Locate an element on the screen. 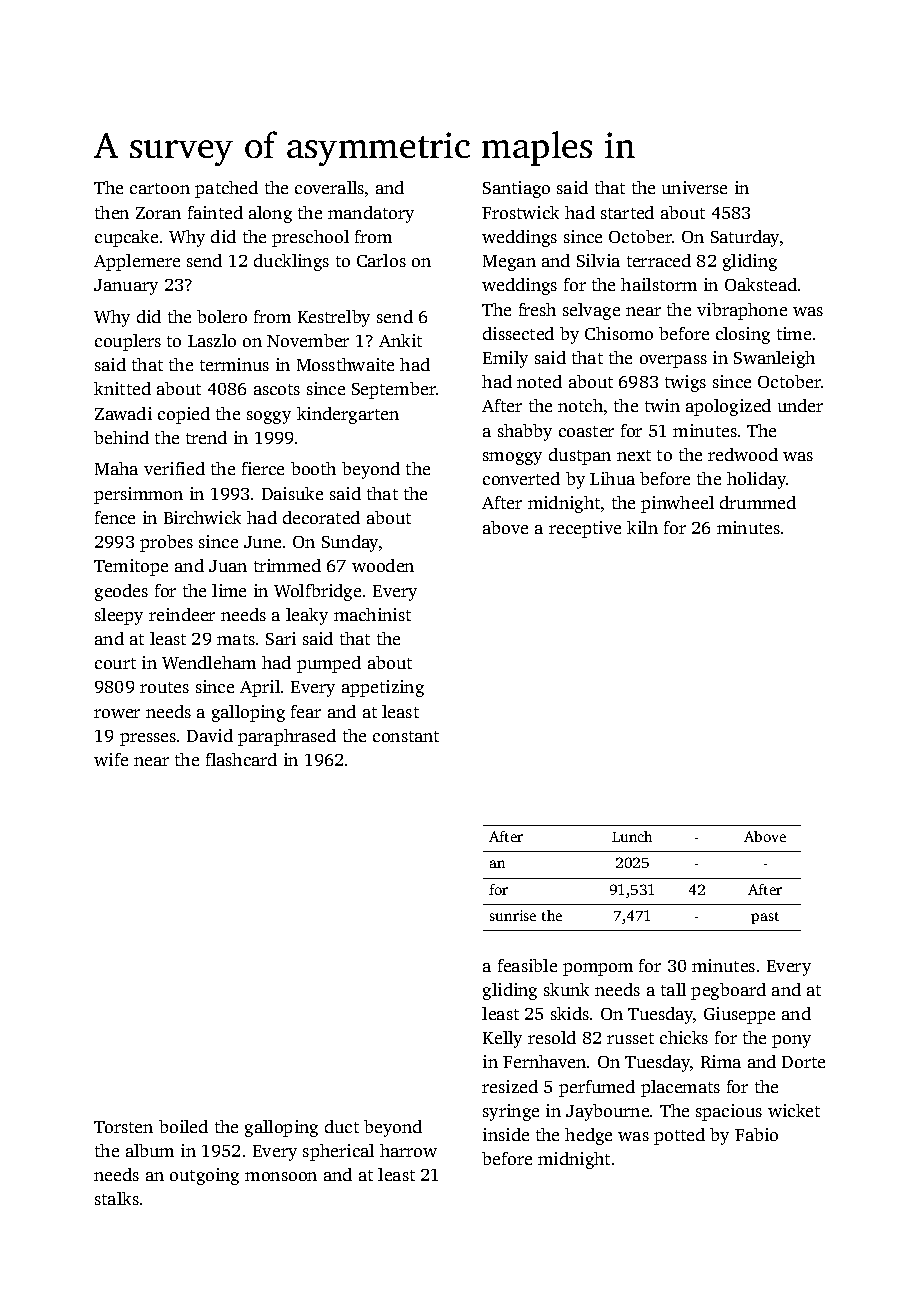  Dorte is located at coordinates (803, 1062).
